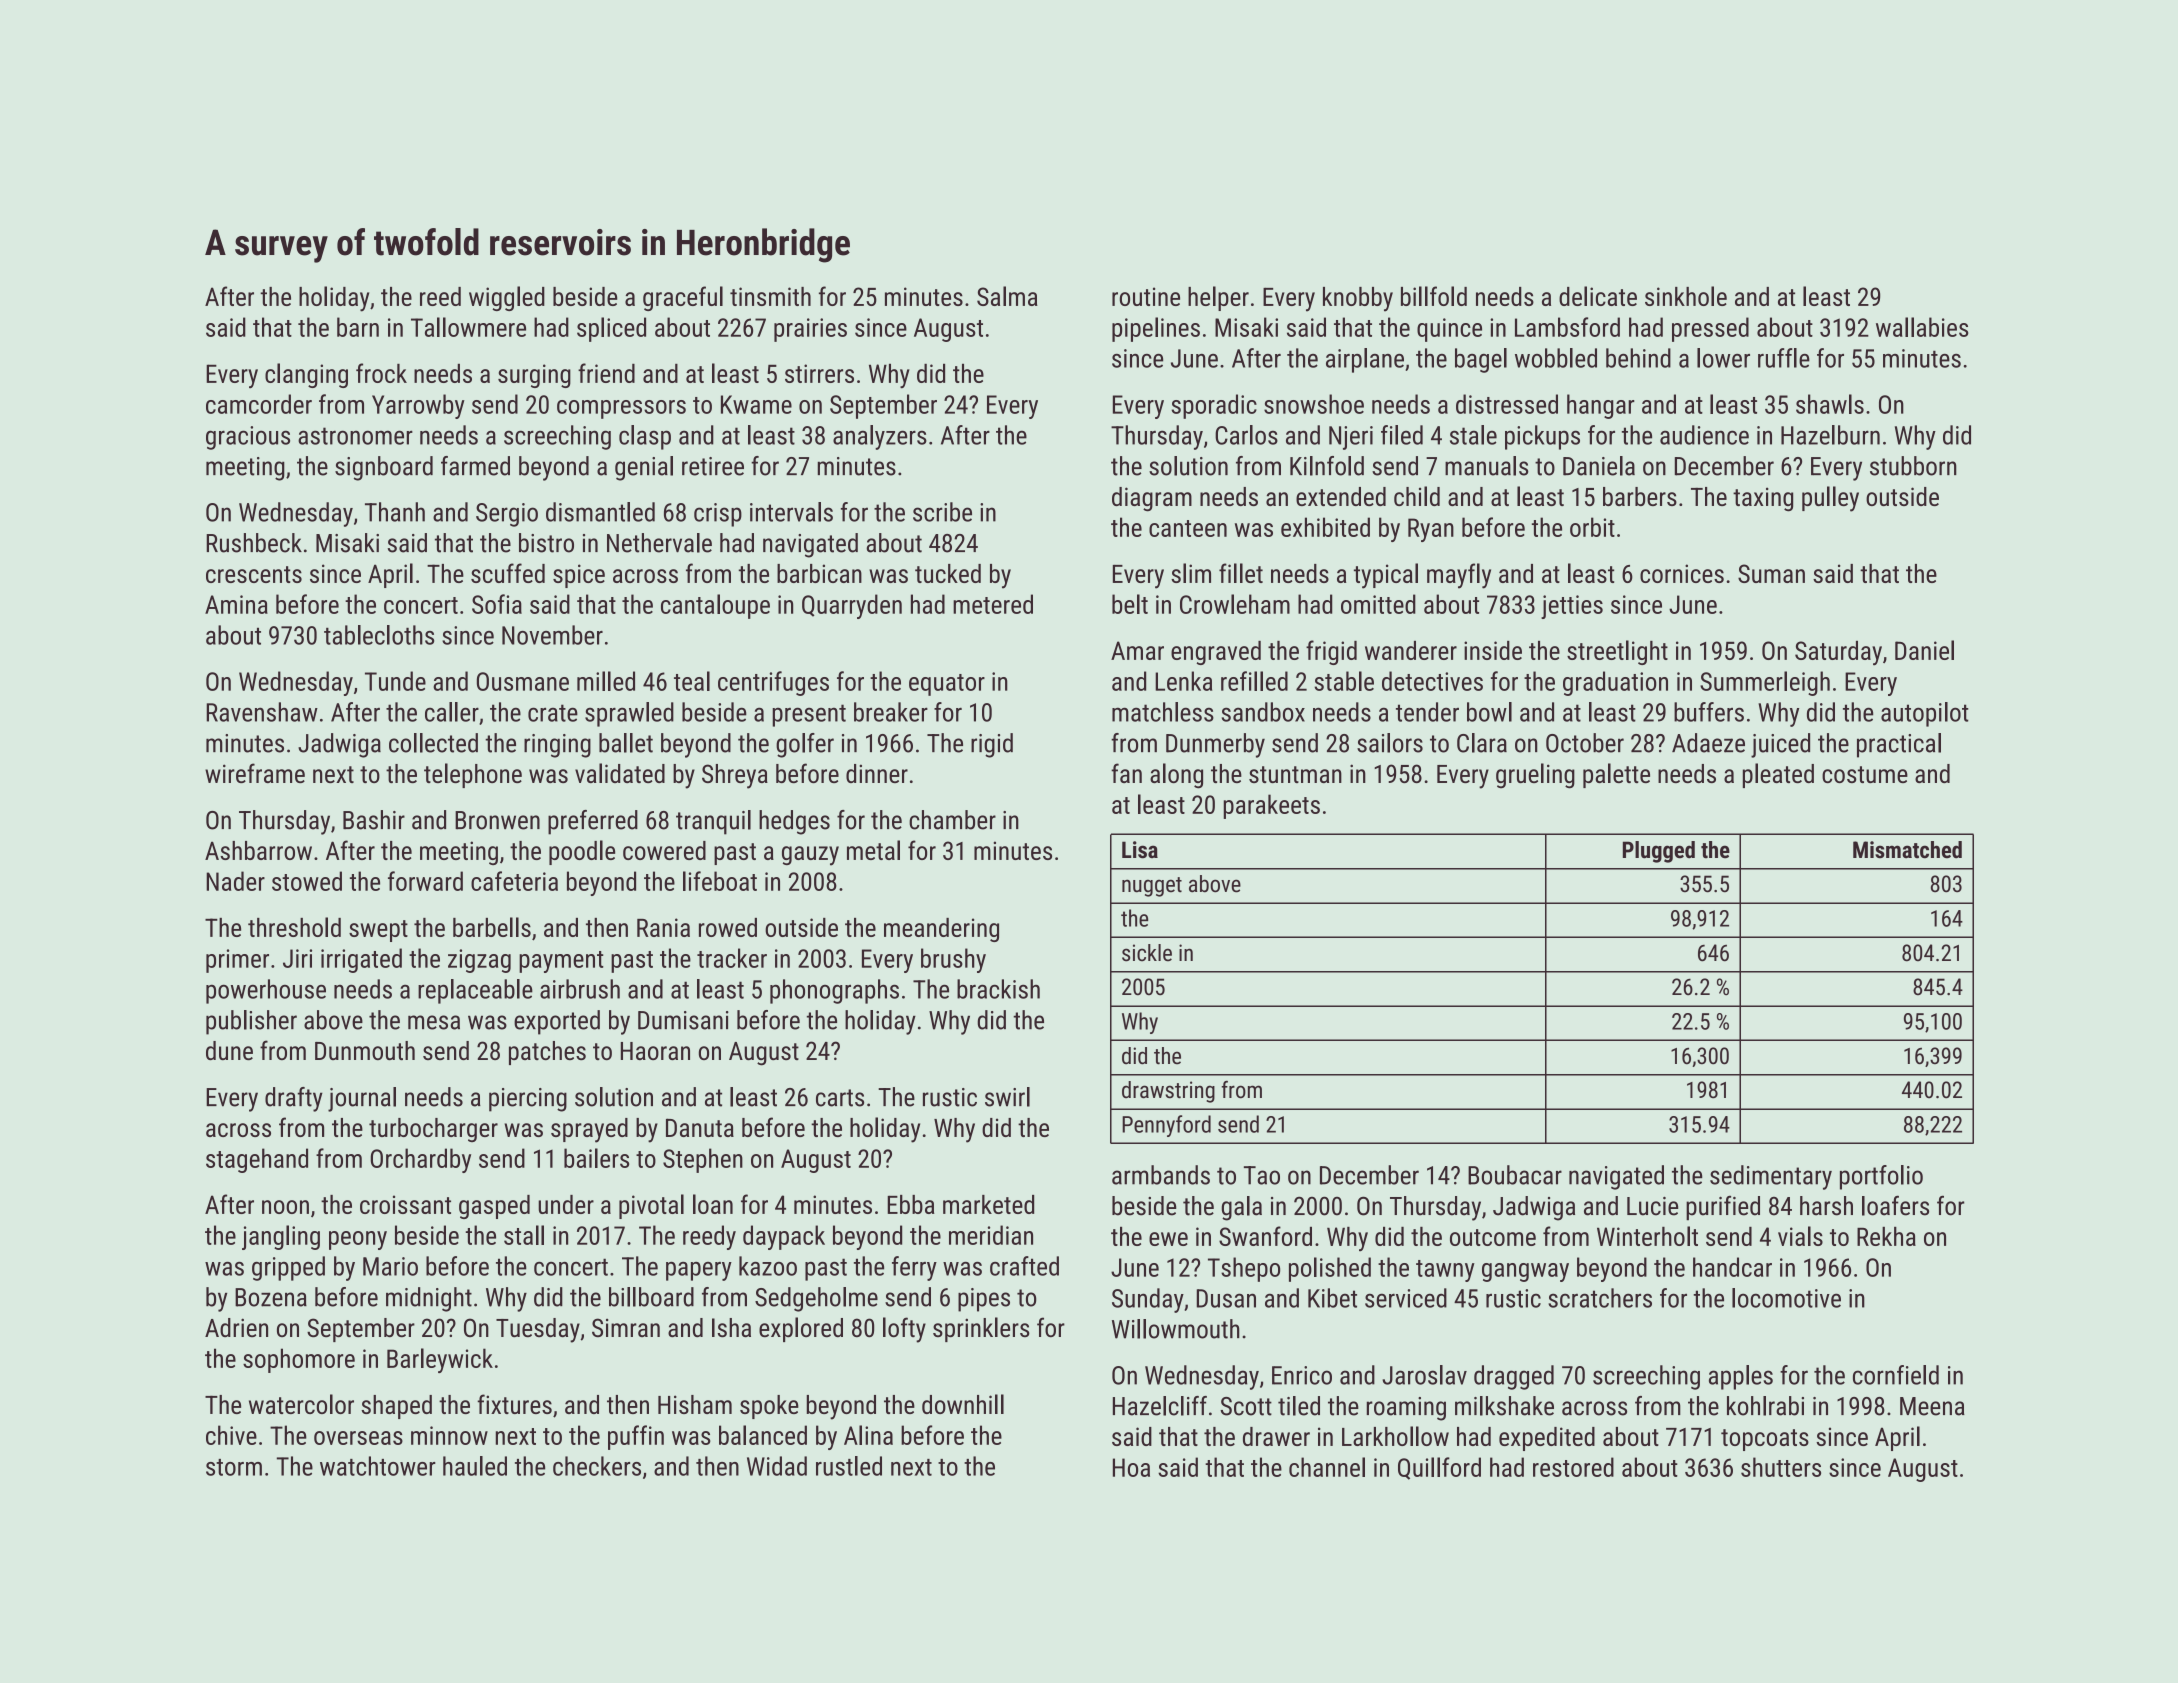 The width and height of the screenshot is (2178, 1683). What do you see at coordinates (538, 1330) in the screenshot?
I see `Tuesday` at bounding box center [538, 1330].
